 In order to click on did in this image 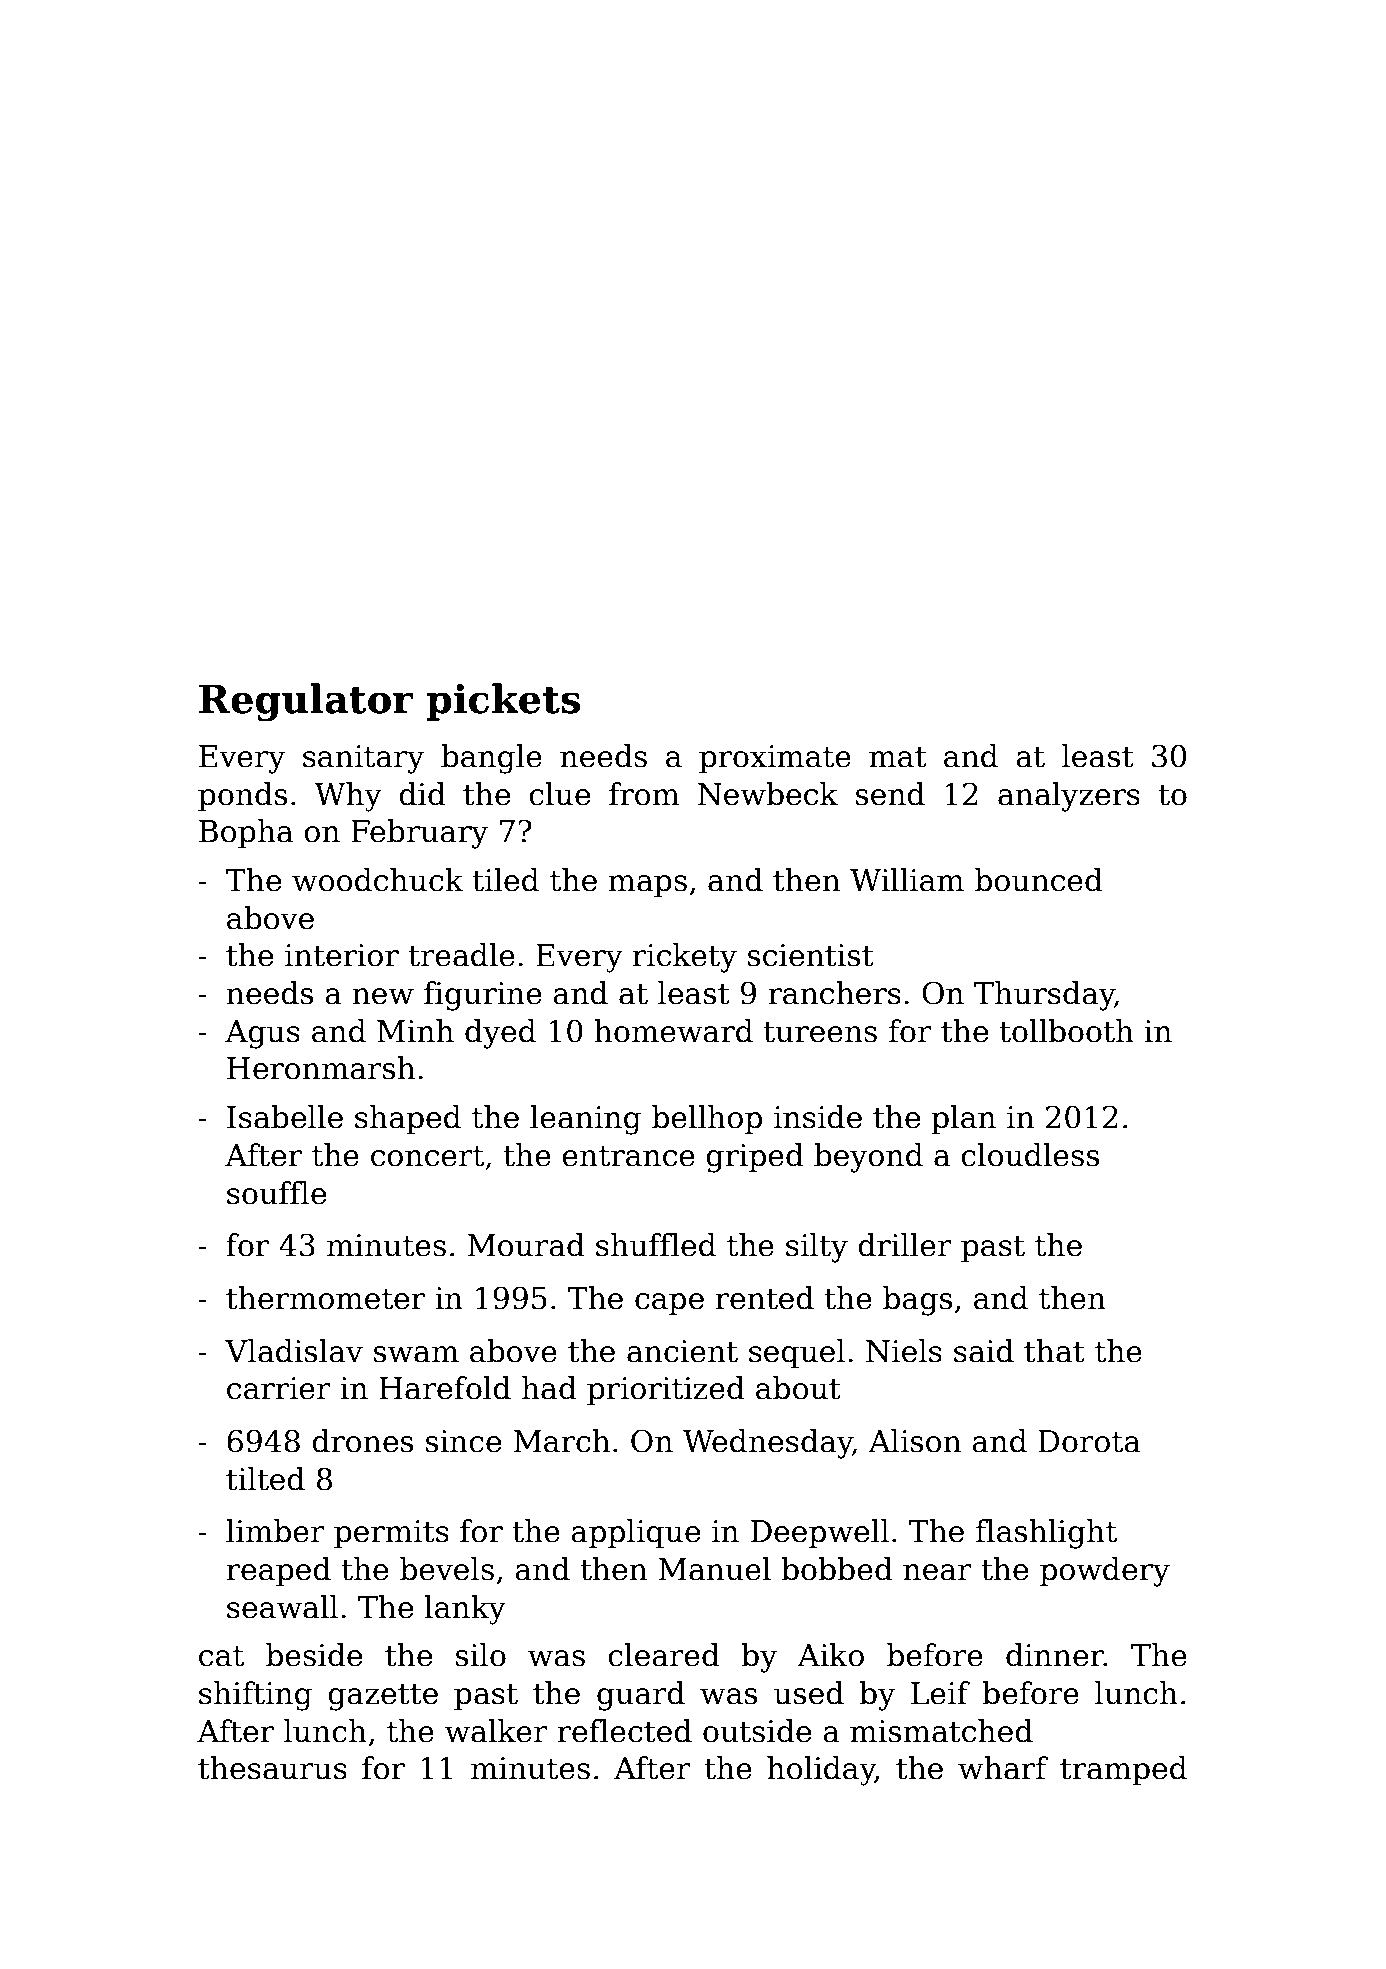, I will do `click(422, 794)`.
